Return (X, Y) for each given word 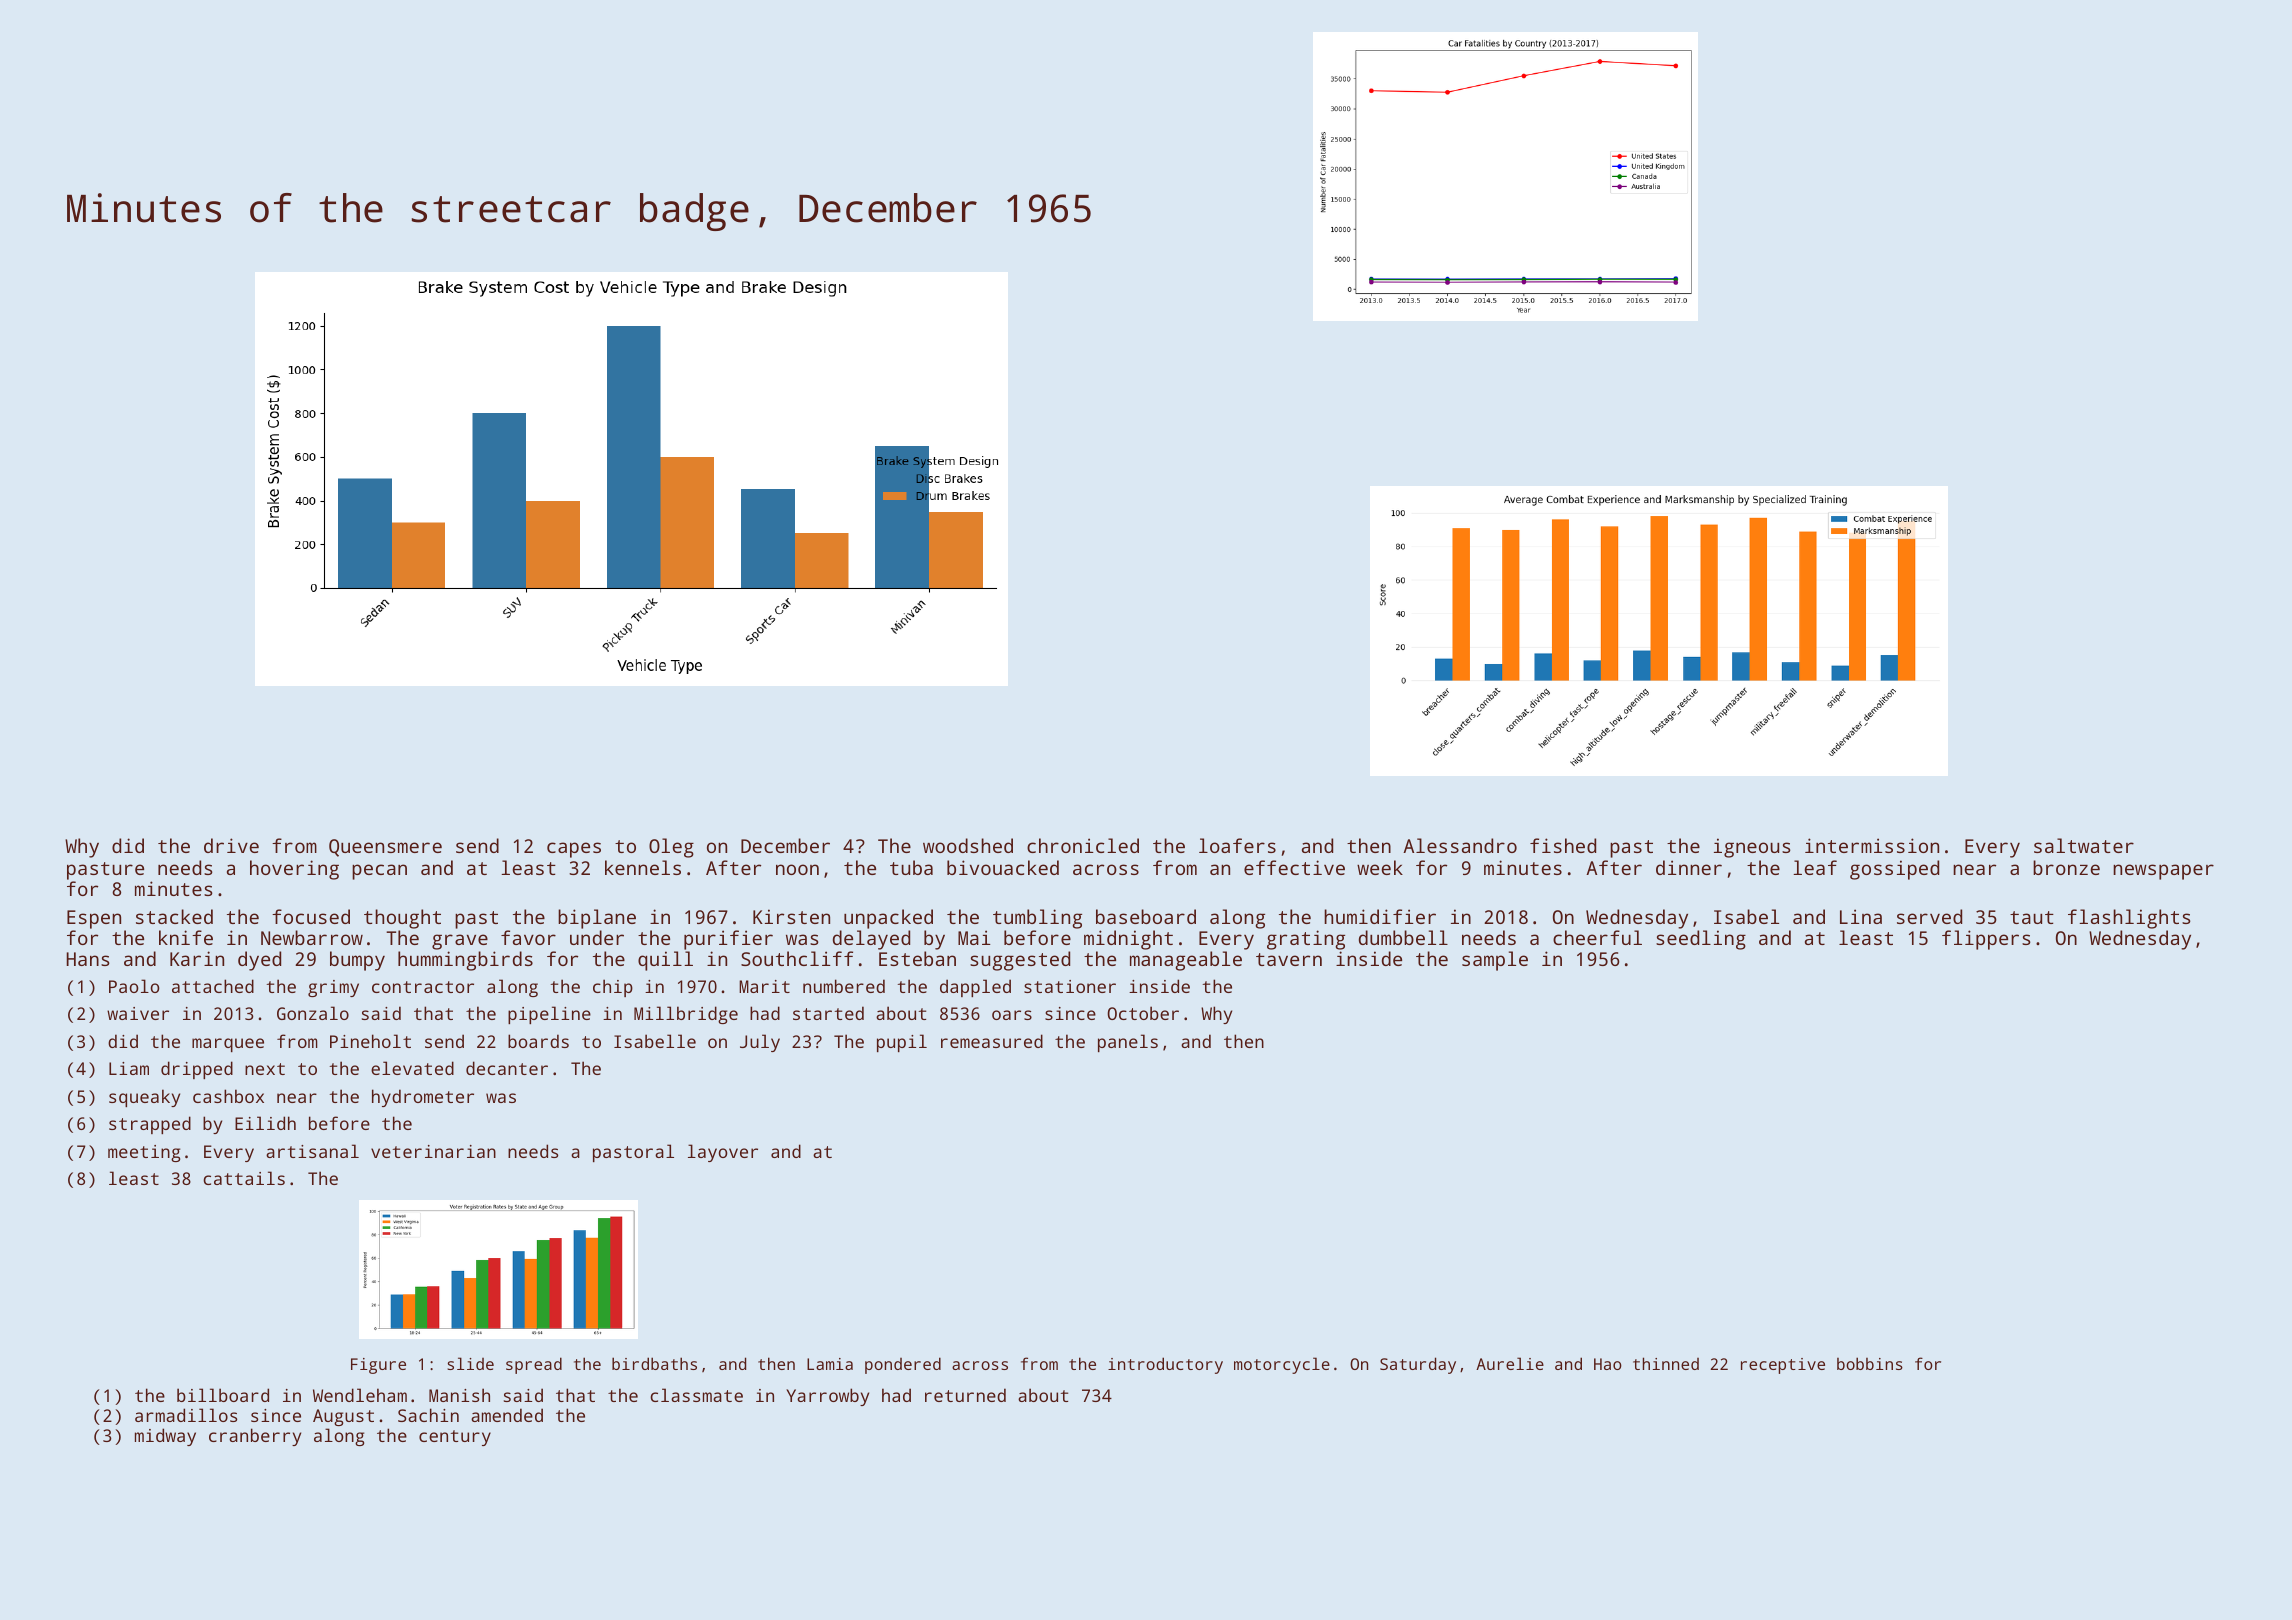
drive (231, 845)
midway (165, 1437)
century (455, 1438)
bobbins (1870, 1363)
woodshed (968, 845)
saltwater (2084, 845)
